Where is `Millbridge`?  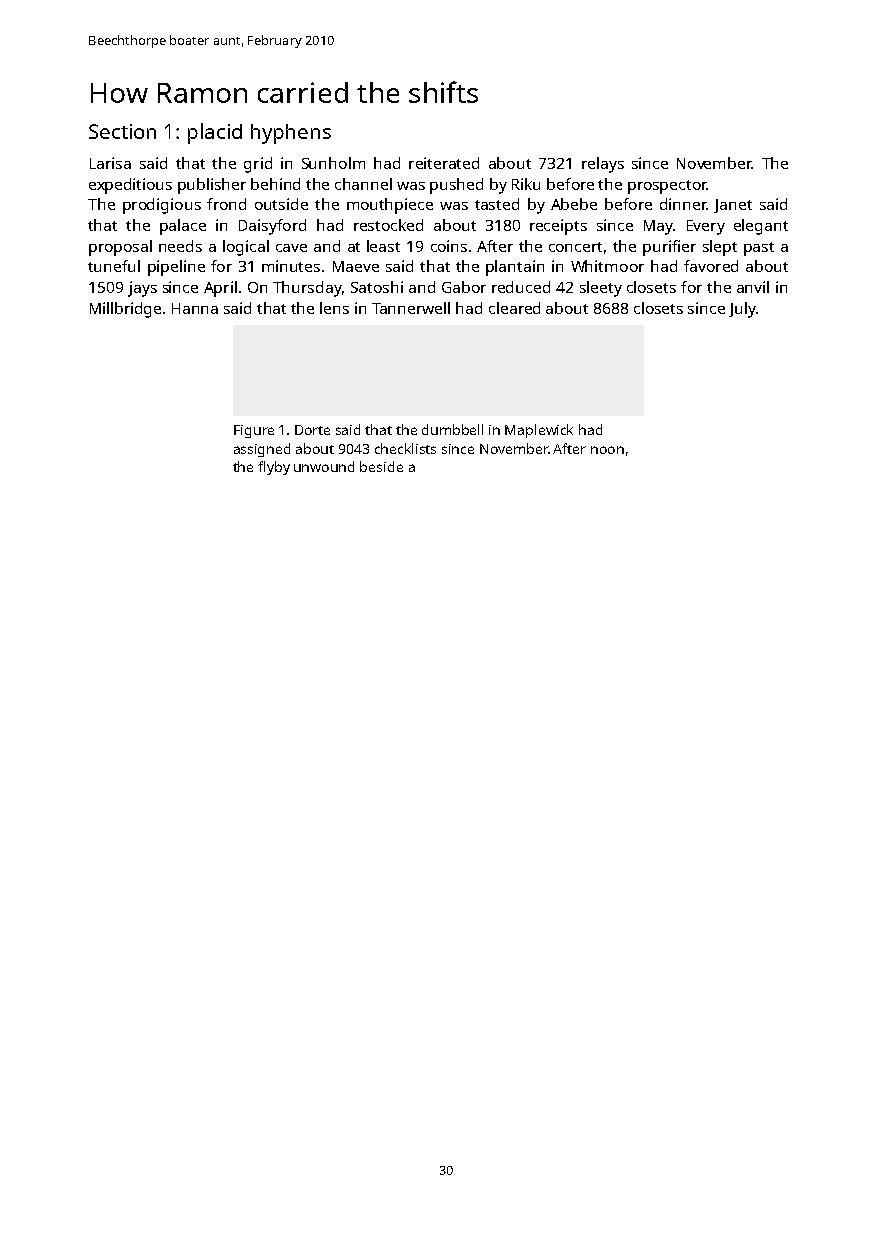 Millbridge is located at coordinates (125, 310).
